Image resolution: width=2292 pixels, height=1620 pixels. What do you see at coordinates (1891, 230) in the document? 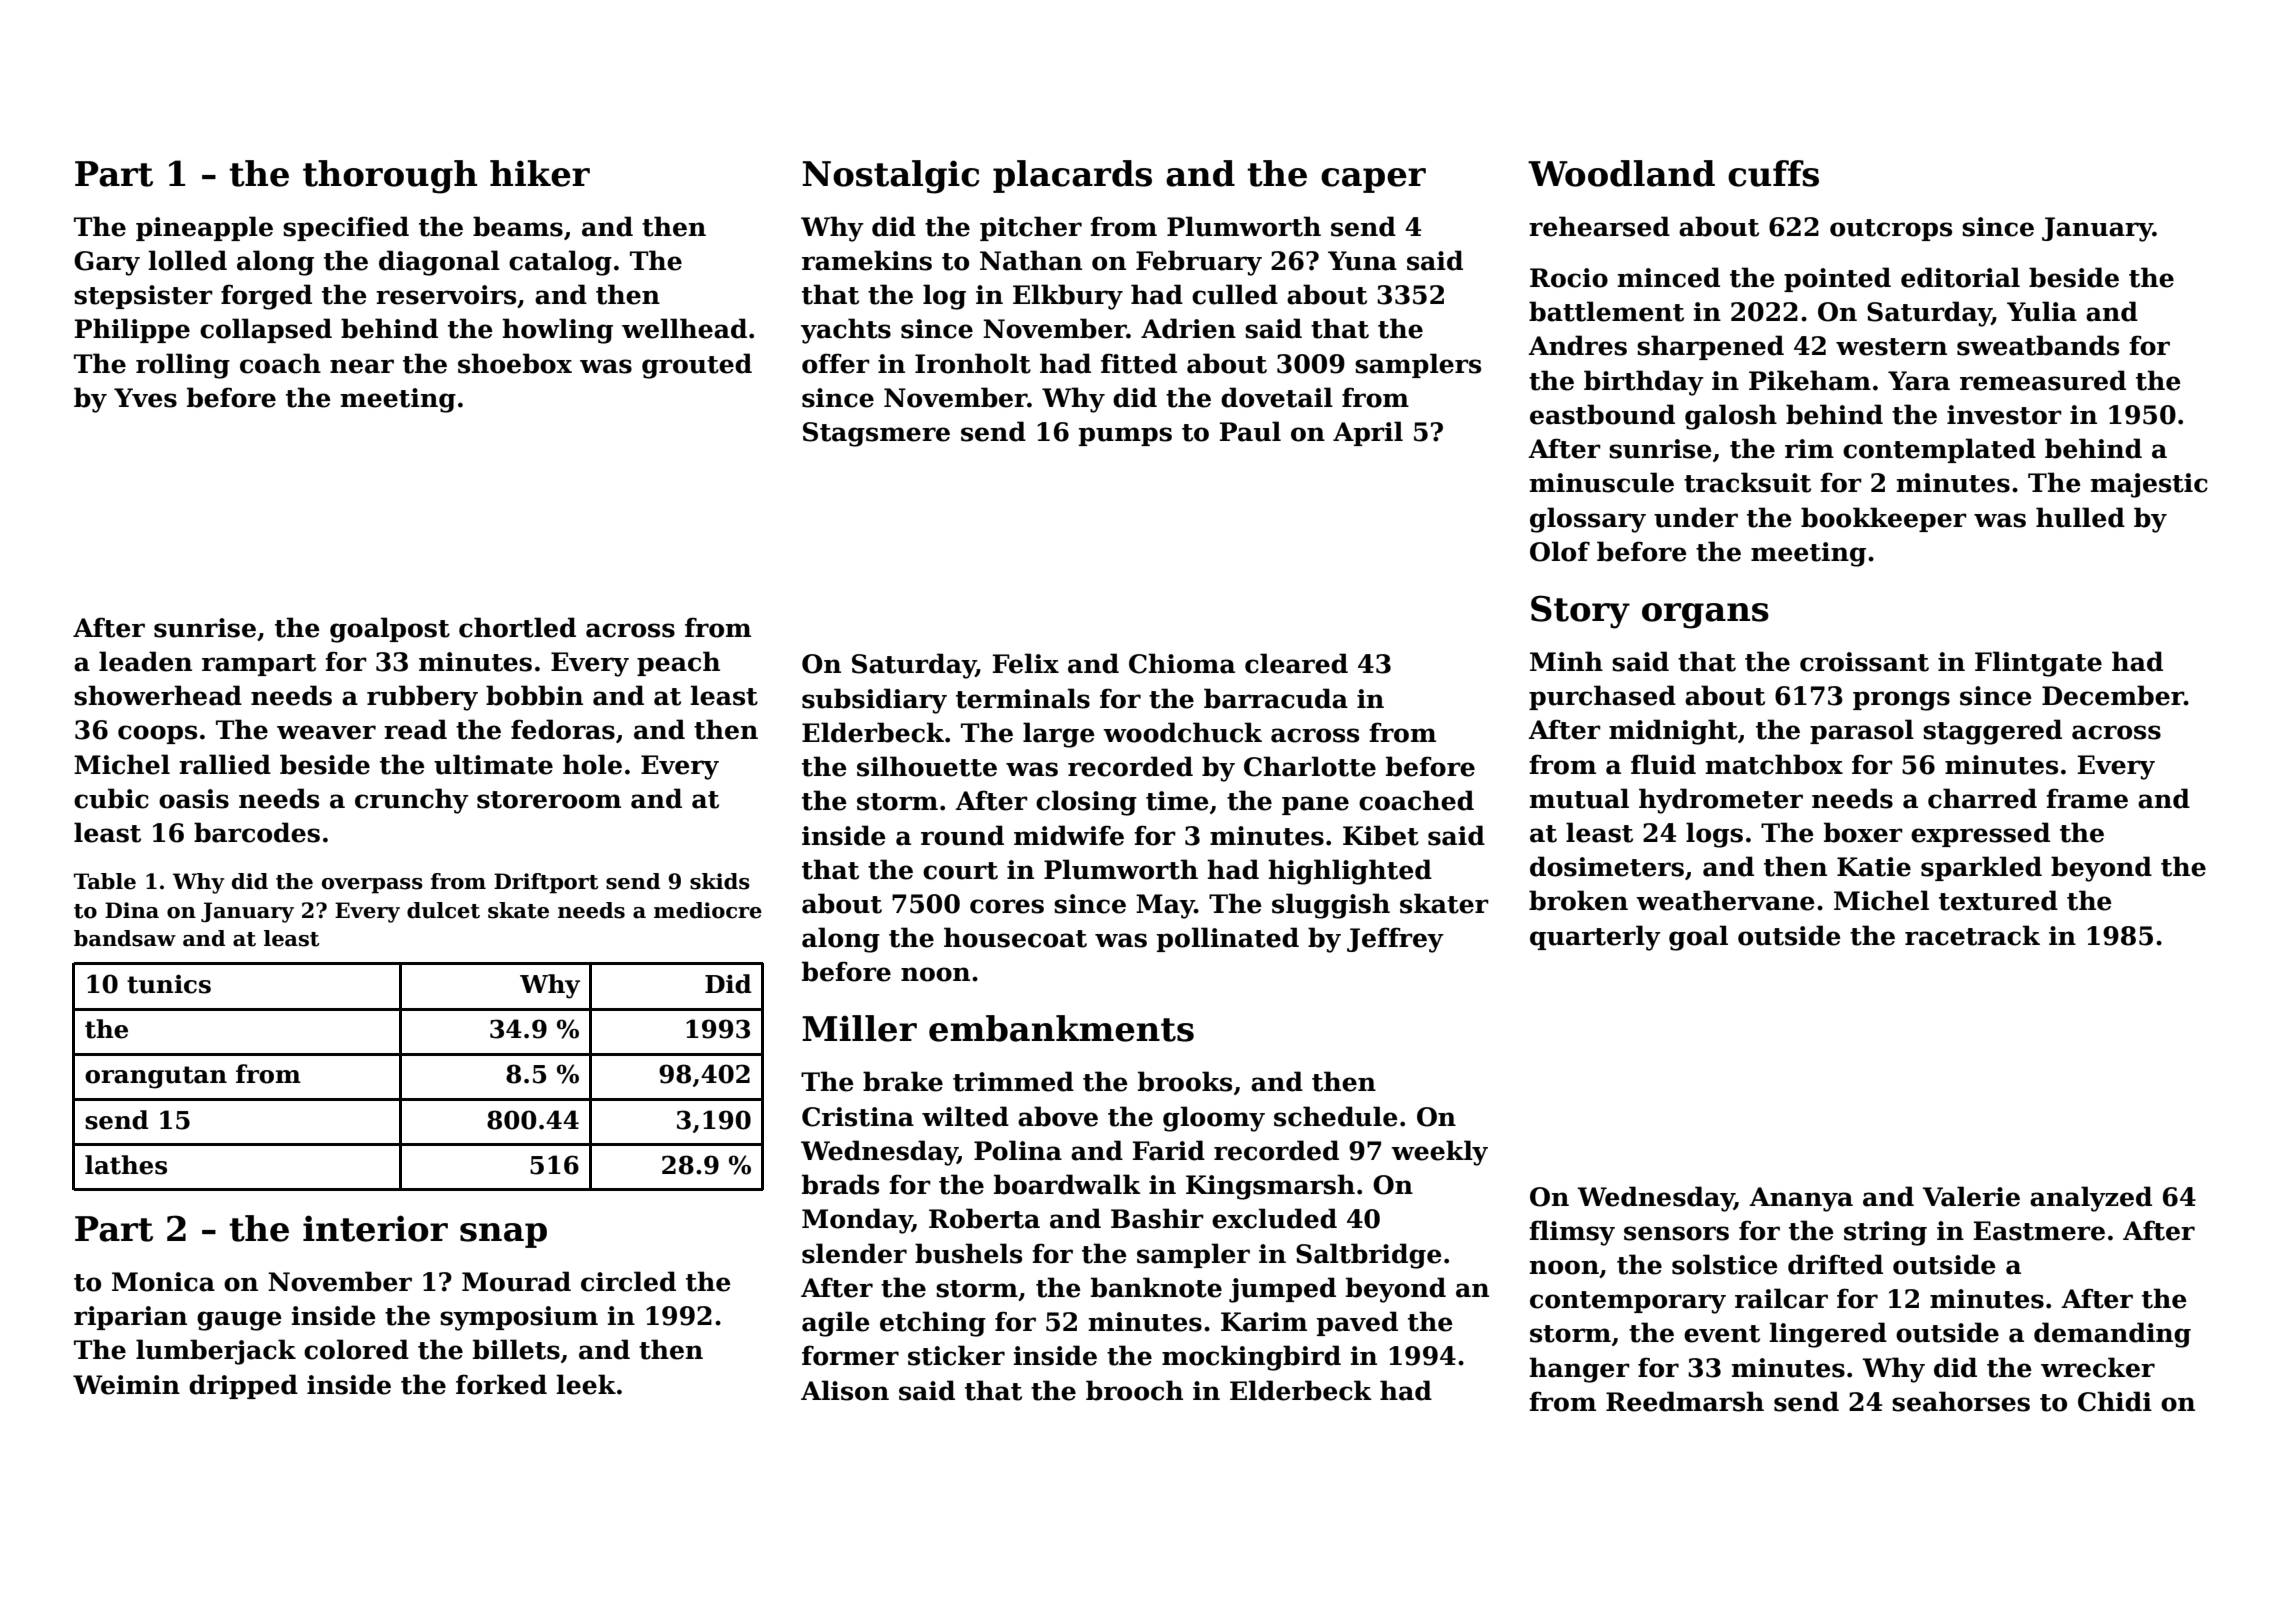
I see `outcrops` at bounding box center [1891, 230].
